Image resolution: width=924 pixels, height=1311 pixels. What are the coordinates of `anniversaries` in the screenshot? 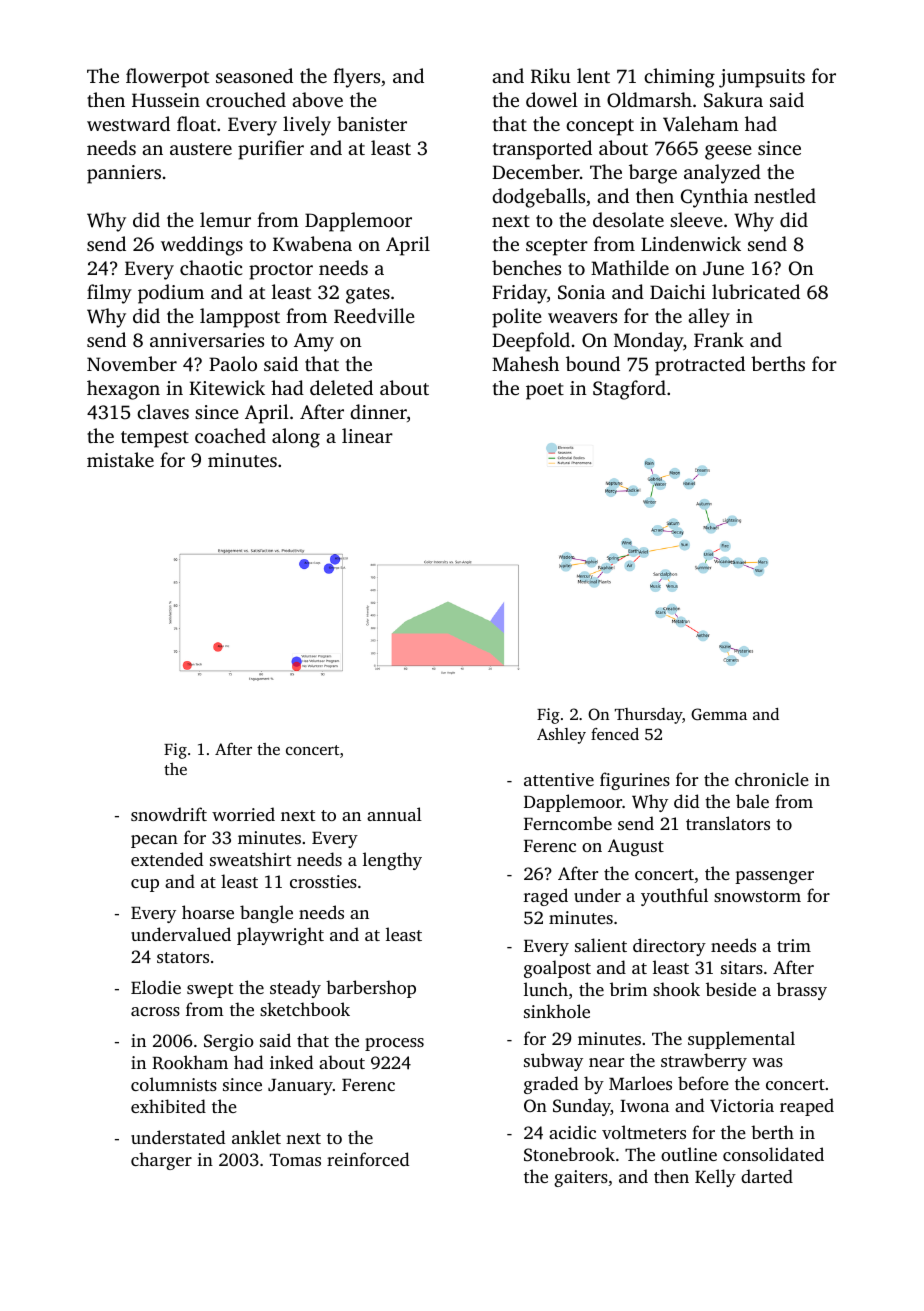 It's located at (207, 340).
